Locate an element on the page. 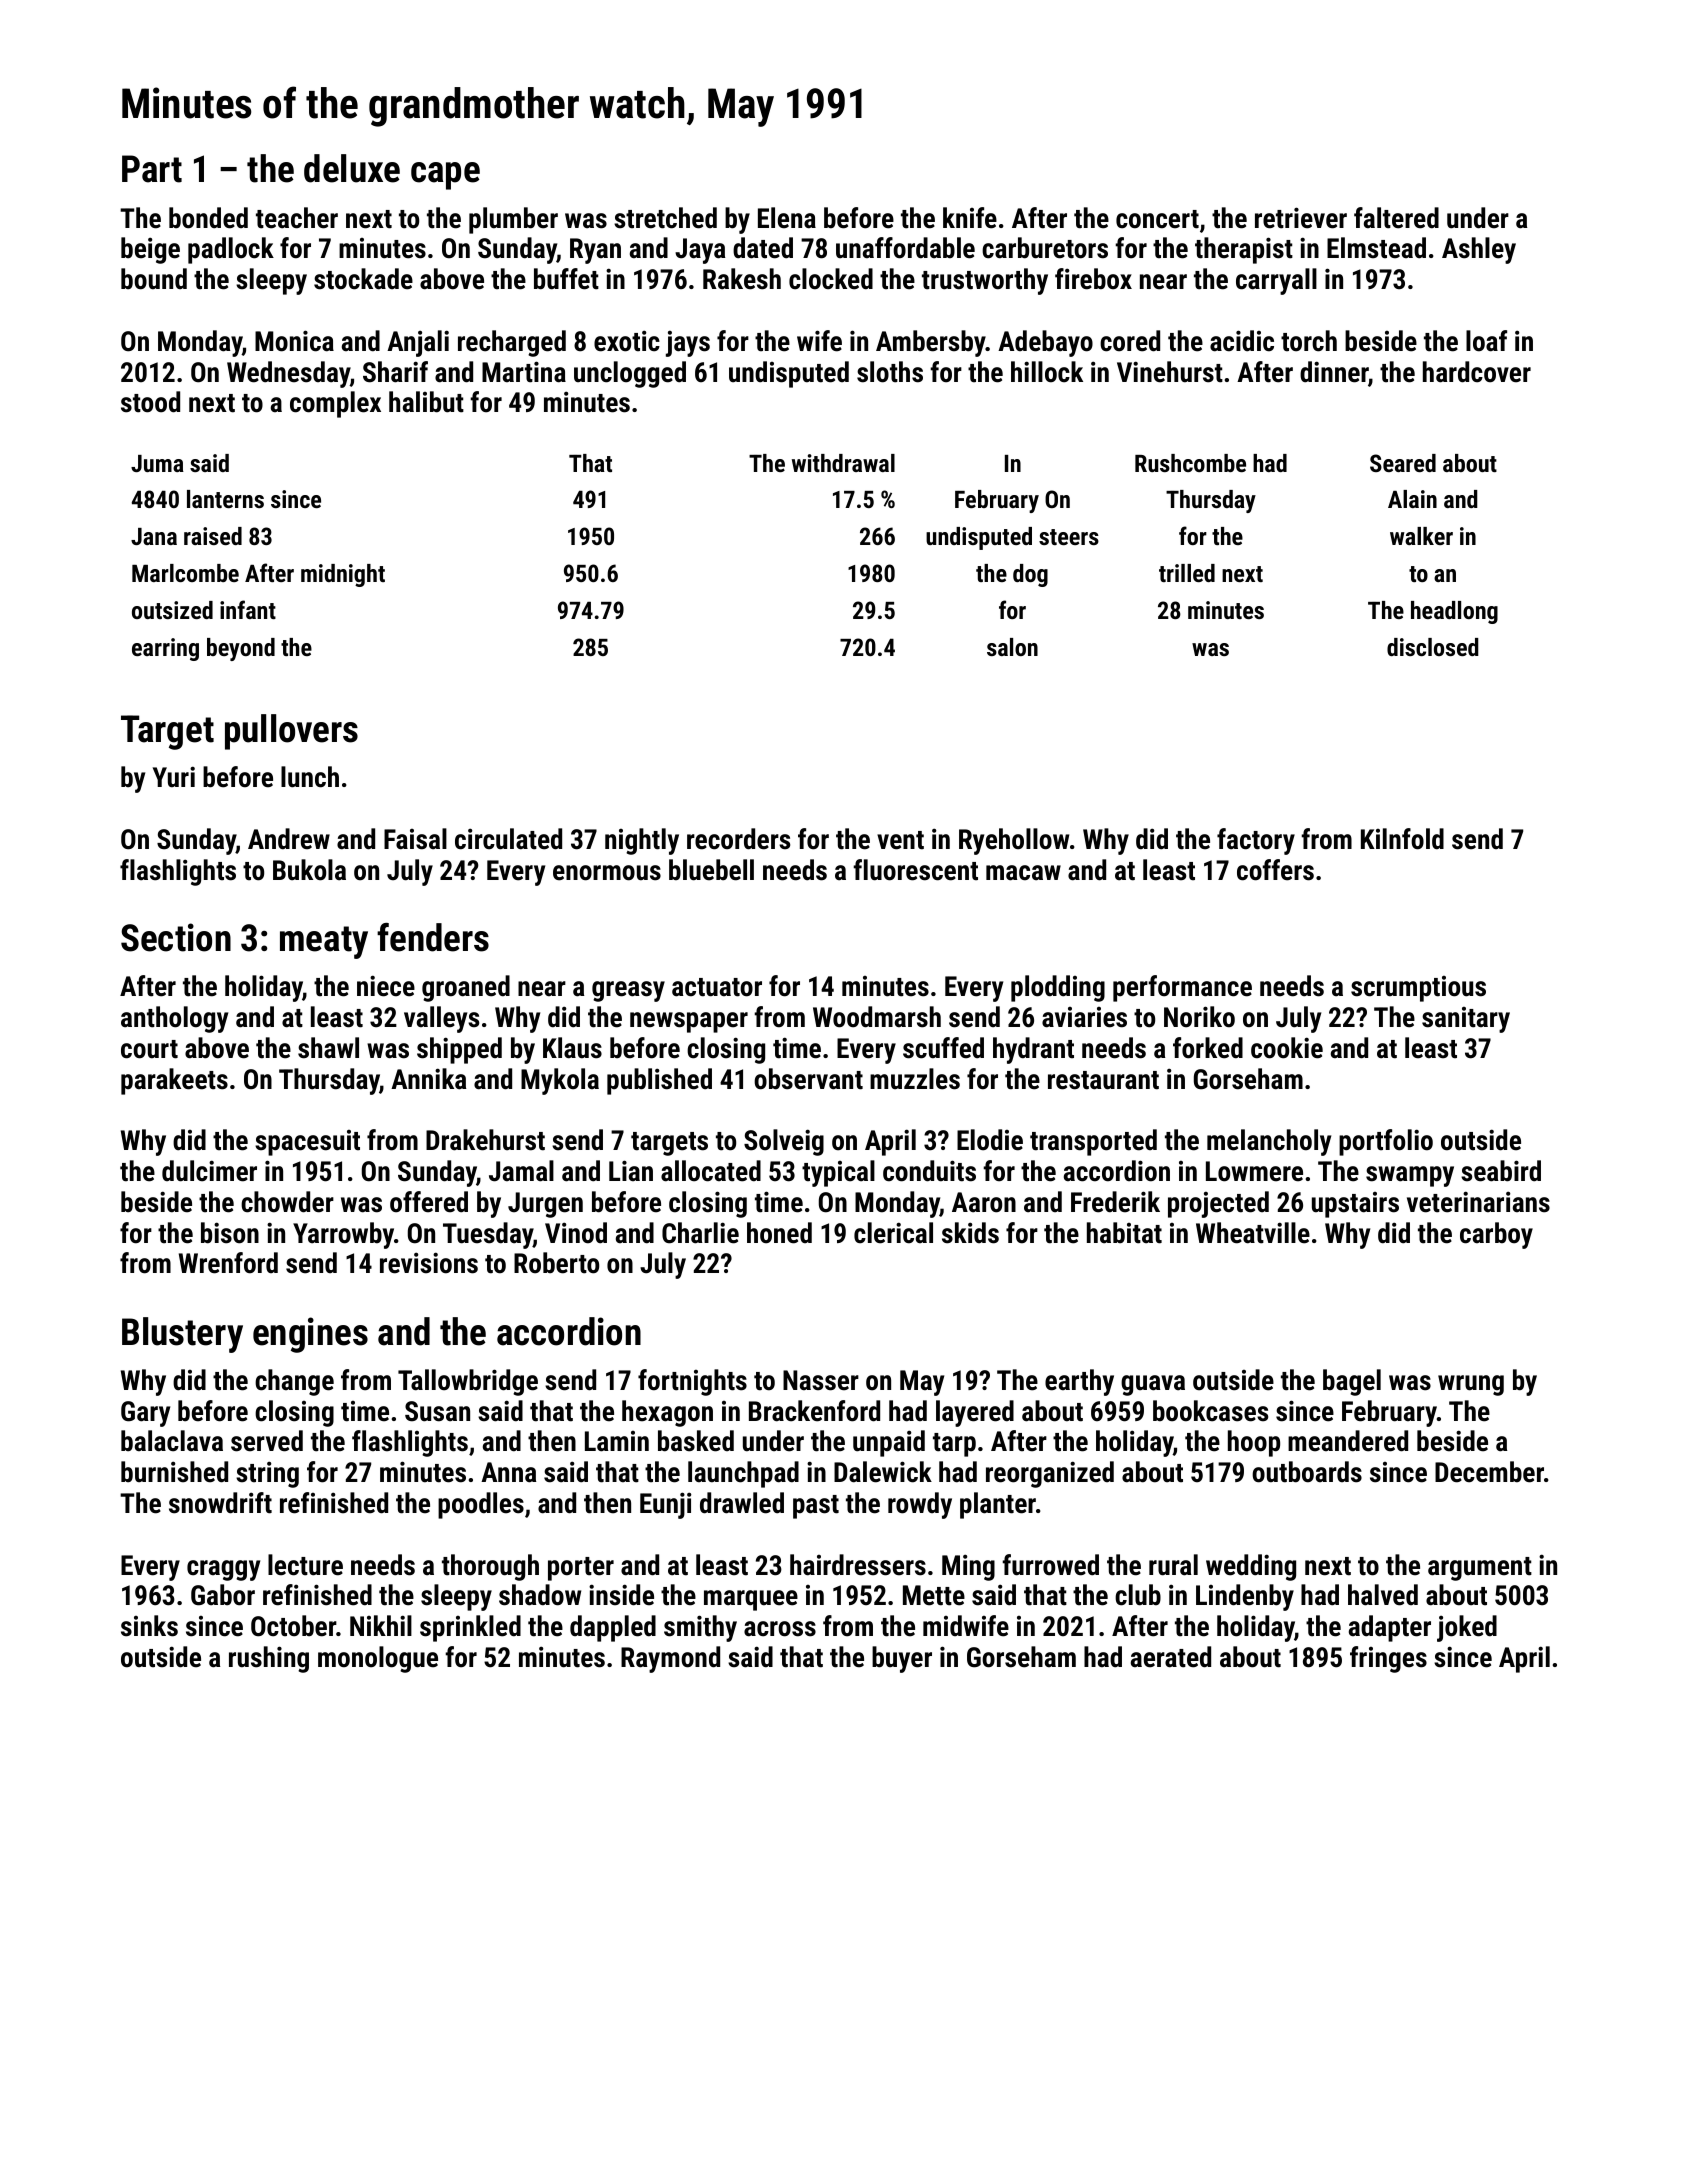  poodles is located at coordinates (481, 1505).
